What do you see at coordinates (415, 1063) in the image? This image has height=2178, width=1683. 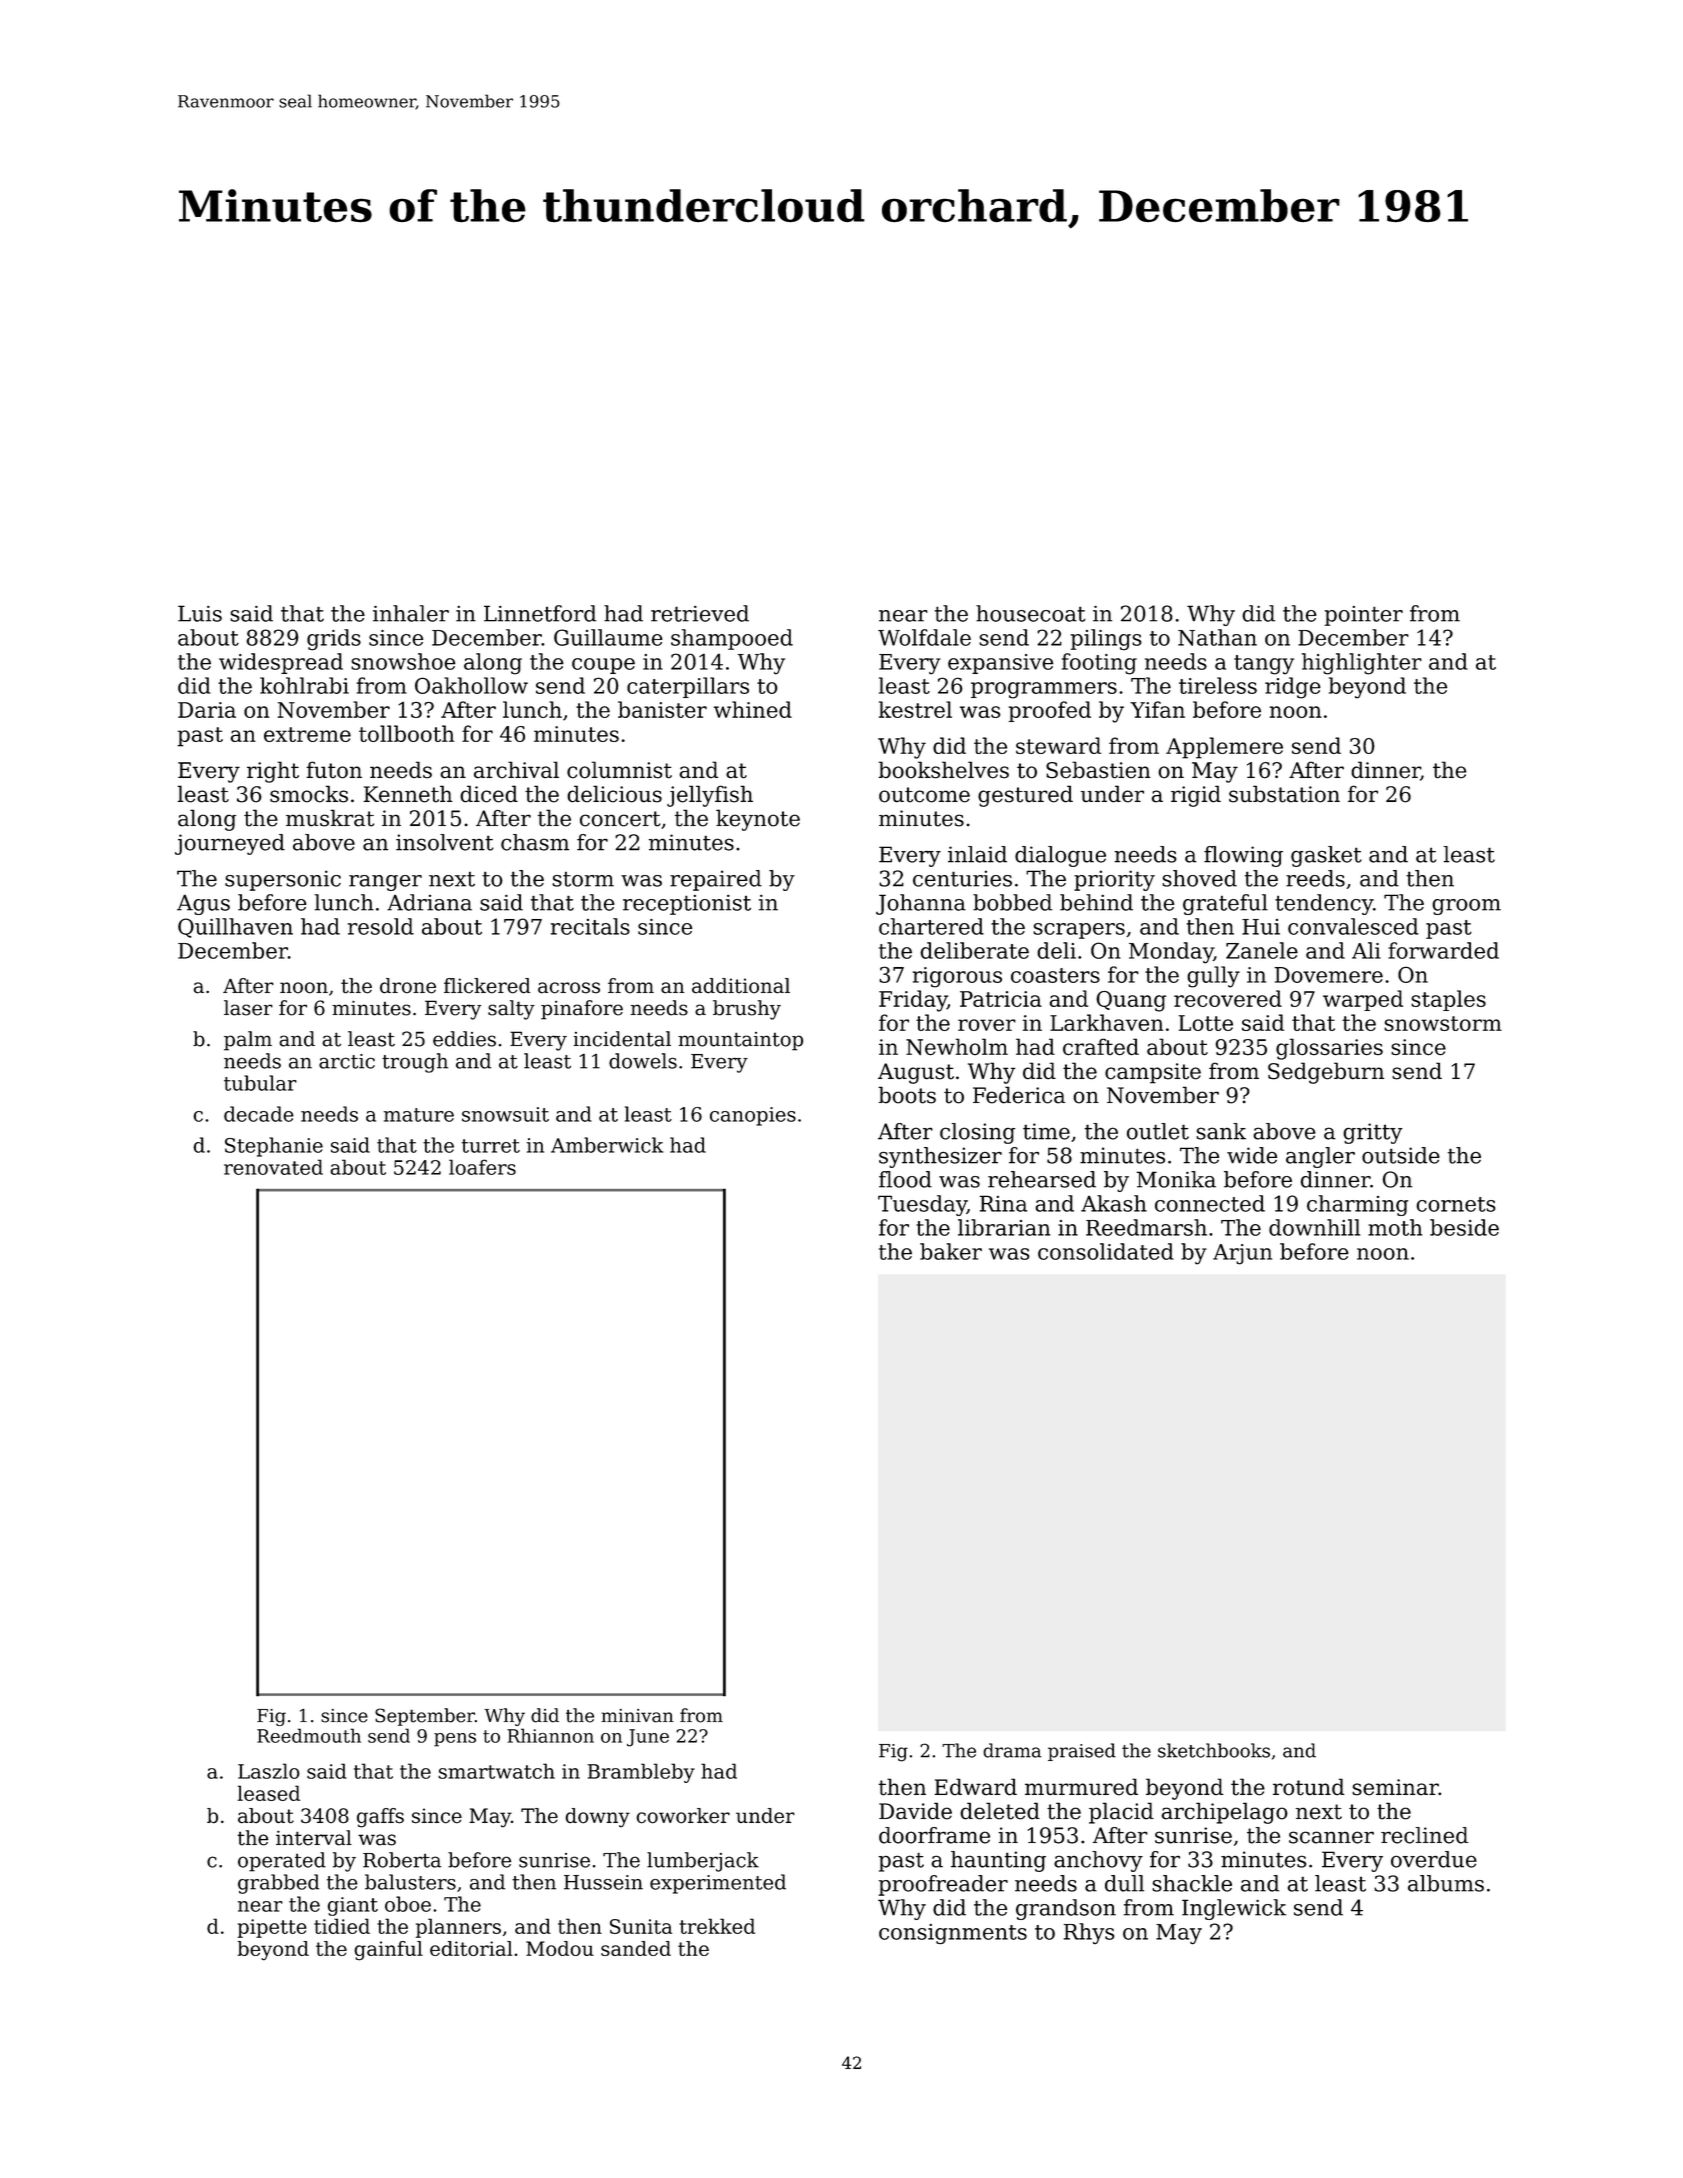 I see `trough` at bounding box center [415, 1063].
